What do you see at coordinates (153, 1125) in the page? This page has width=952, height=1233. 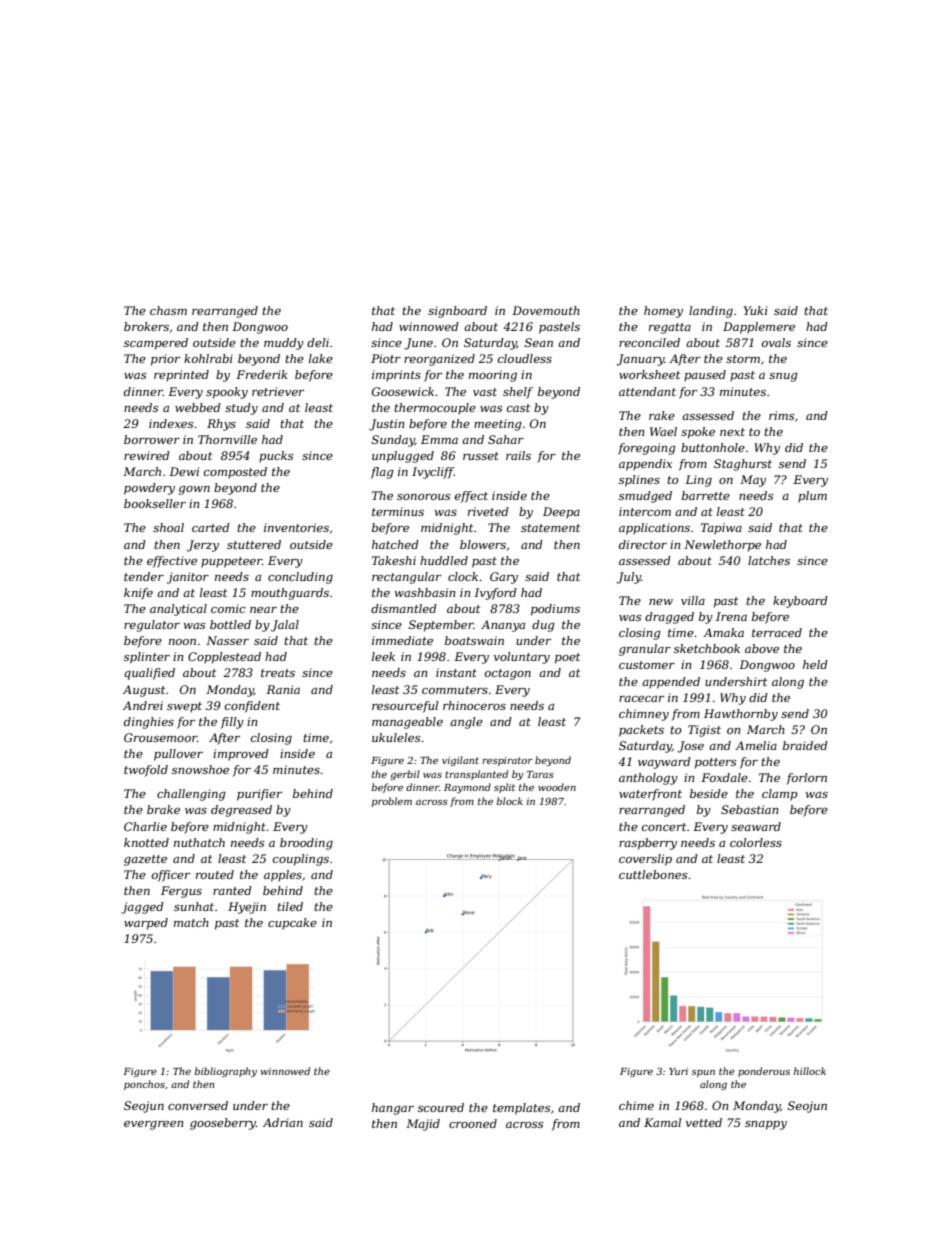 I see `evergreen` at bounding box center [153, 1125].
